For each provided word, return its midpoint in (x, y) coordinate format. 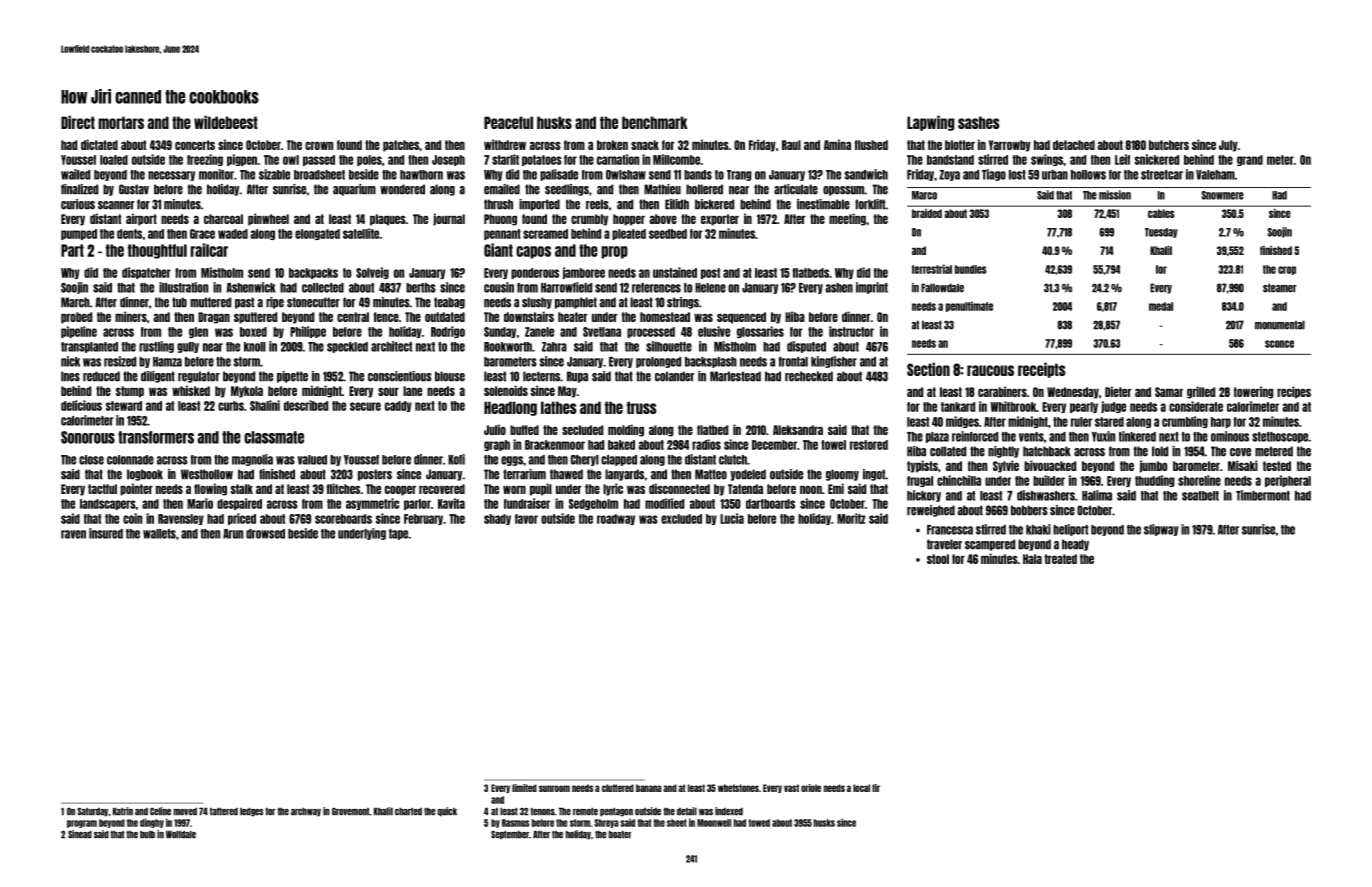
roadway (616, 519)
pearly (1084, 407)
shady (497, 519)
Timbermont (1263, 495)
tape (398, 534)
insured (106, 533)
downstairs (529, 316)
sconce (1279, 344)
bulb (147, 835)
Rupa (577, 377)
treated (1060, 559)
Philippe (308, 332)
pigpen (242, 160)
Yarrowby (1010, 146)
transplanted (89, 347)
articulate (796, 189)
